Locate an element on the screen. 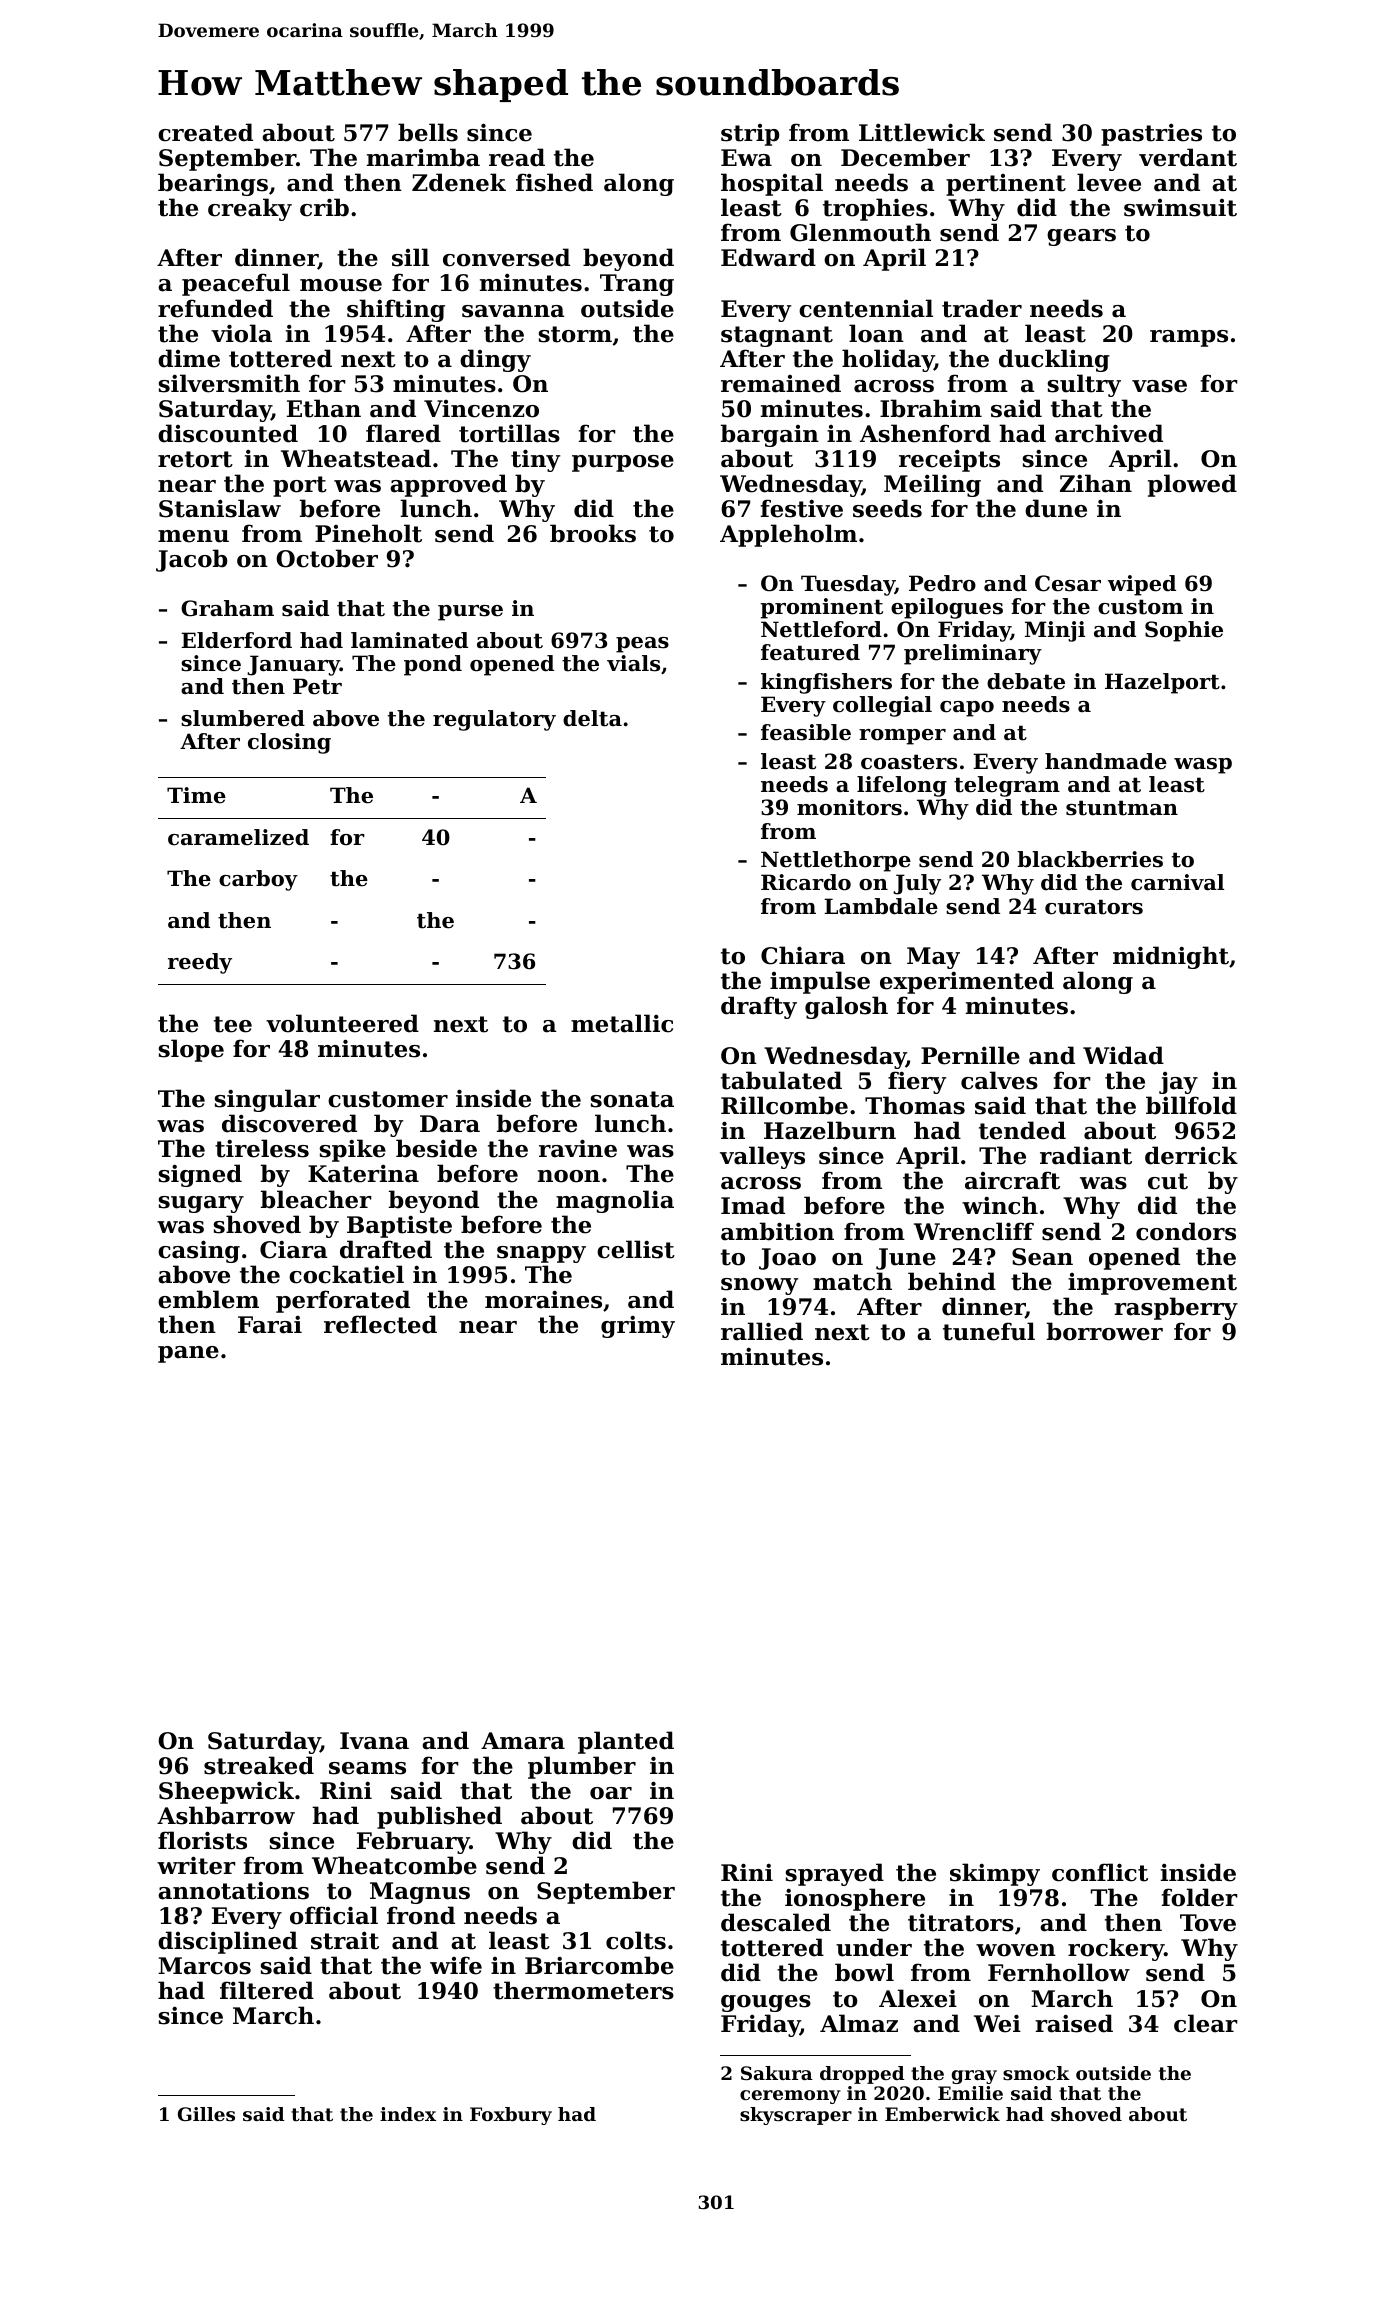 The width and height of the screenshot is (1395, 2298). pastries is located at coordinates (1151, 134).
